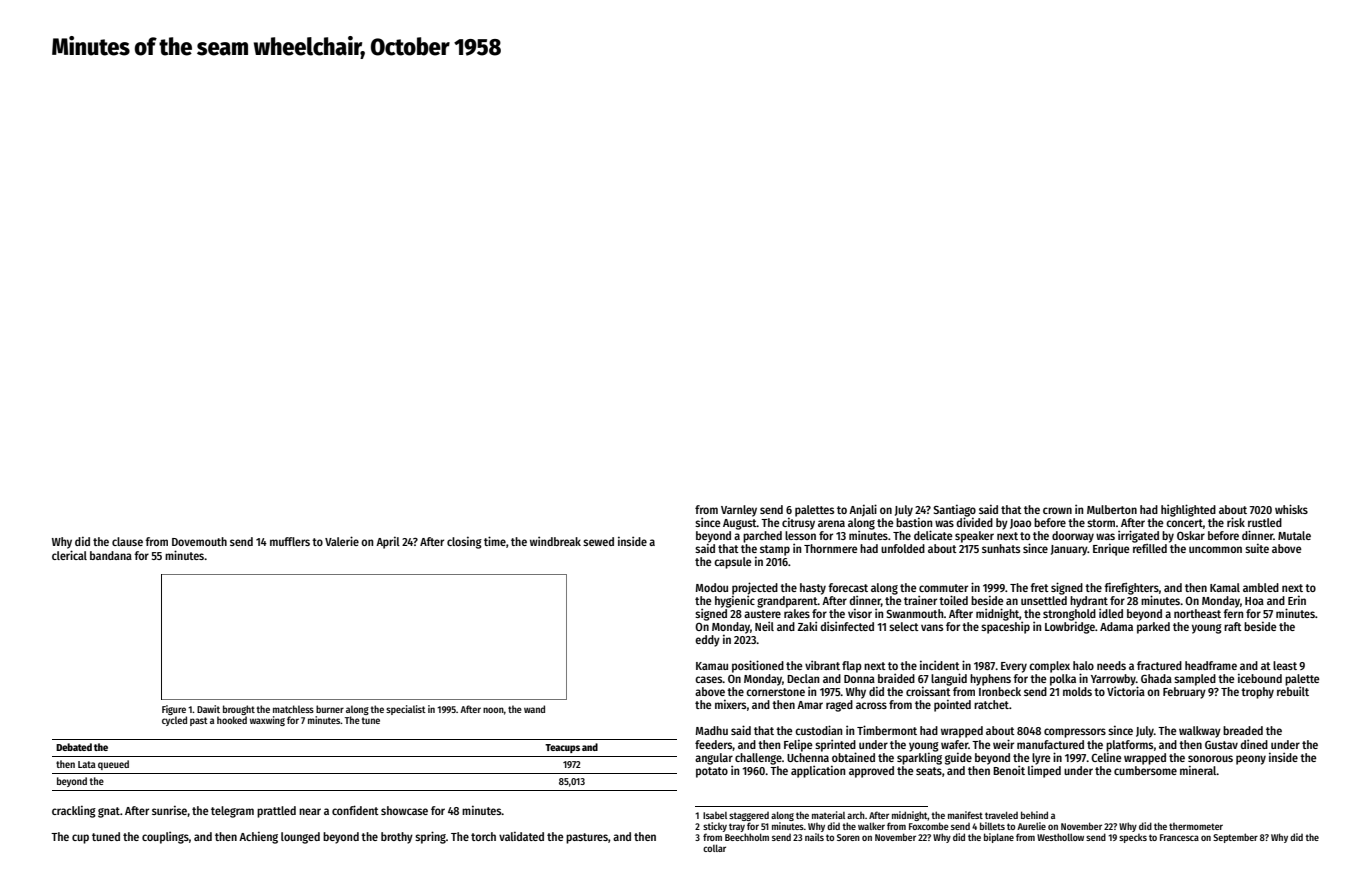 The width and height of the screenshot is (1372, 887). What do you see at coordinates (712, 730) in the screenshot?
I see `Madhu` at bounding box center [712, 730].
